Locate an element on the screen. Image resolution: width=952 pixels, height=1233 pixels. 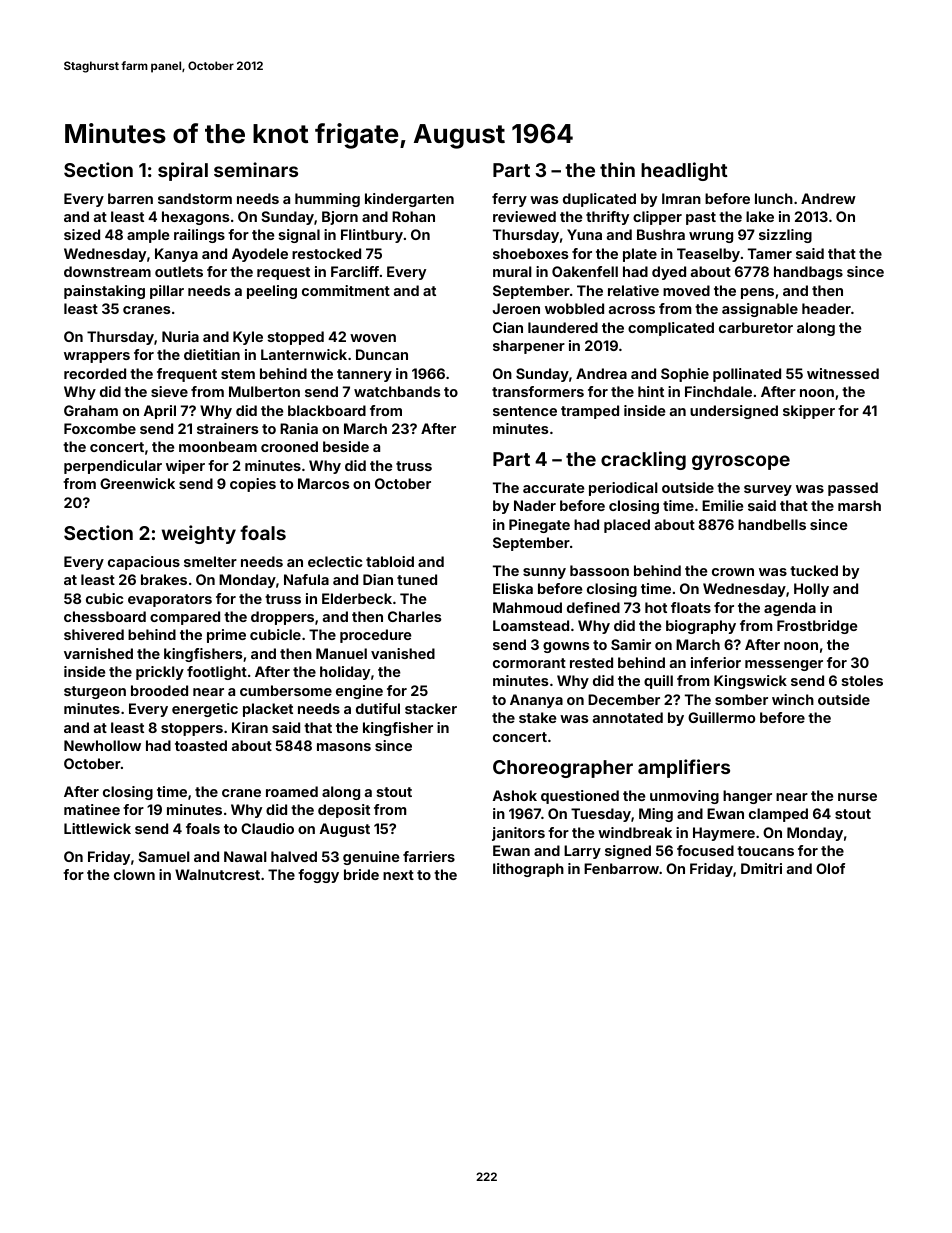
wrappers is located at coordinates (97, 357).
